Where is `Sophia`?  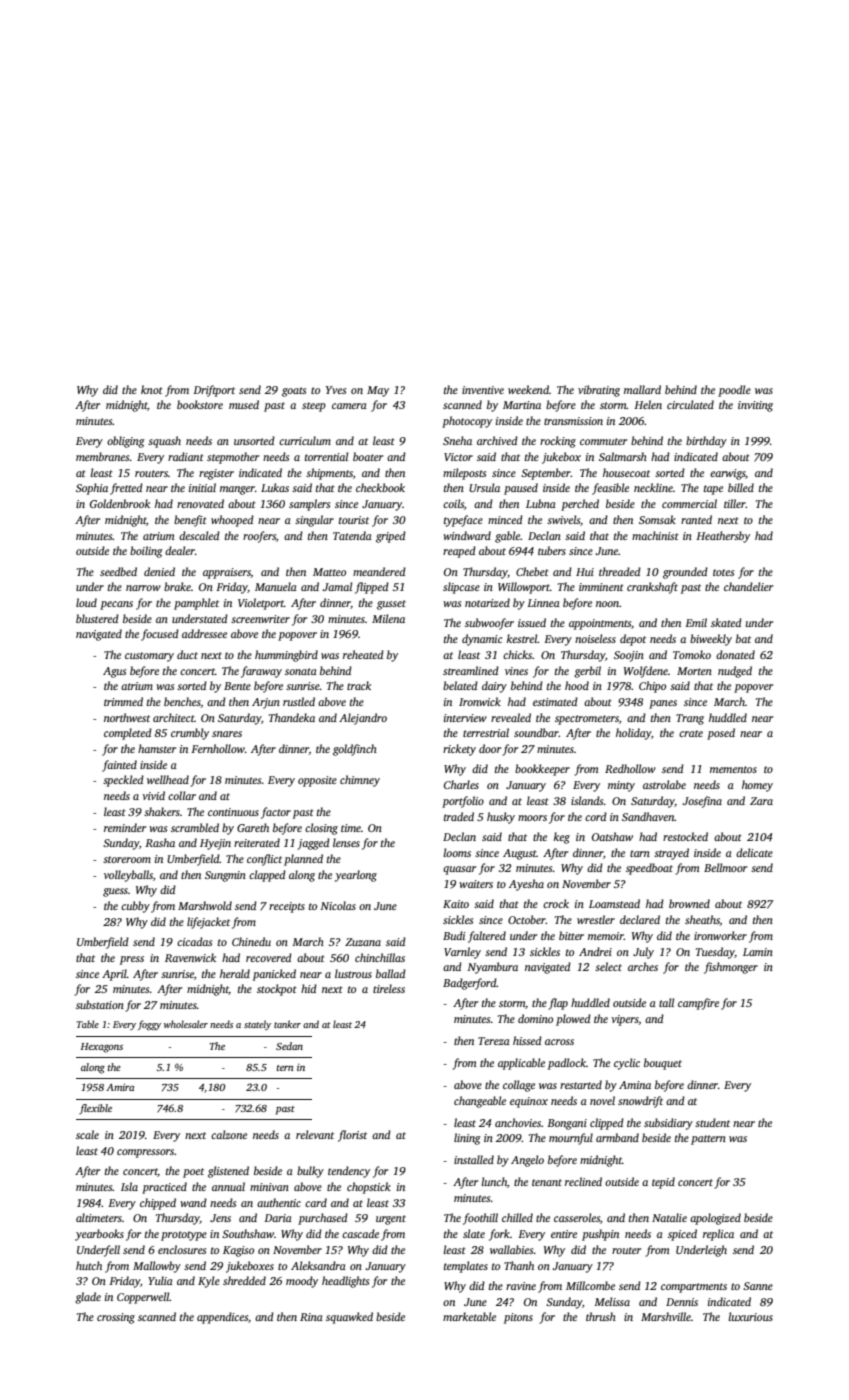
Sophia is located at coordinates (92, 489).
